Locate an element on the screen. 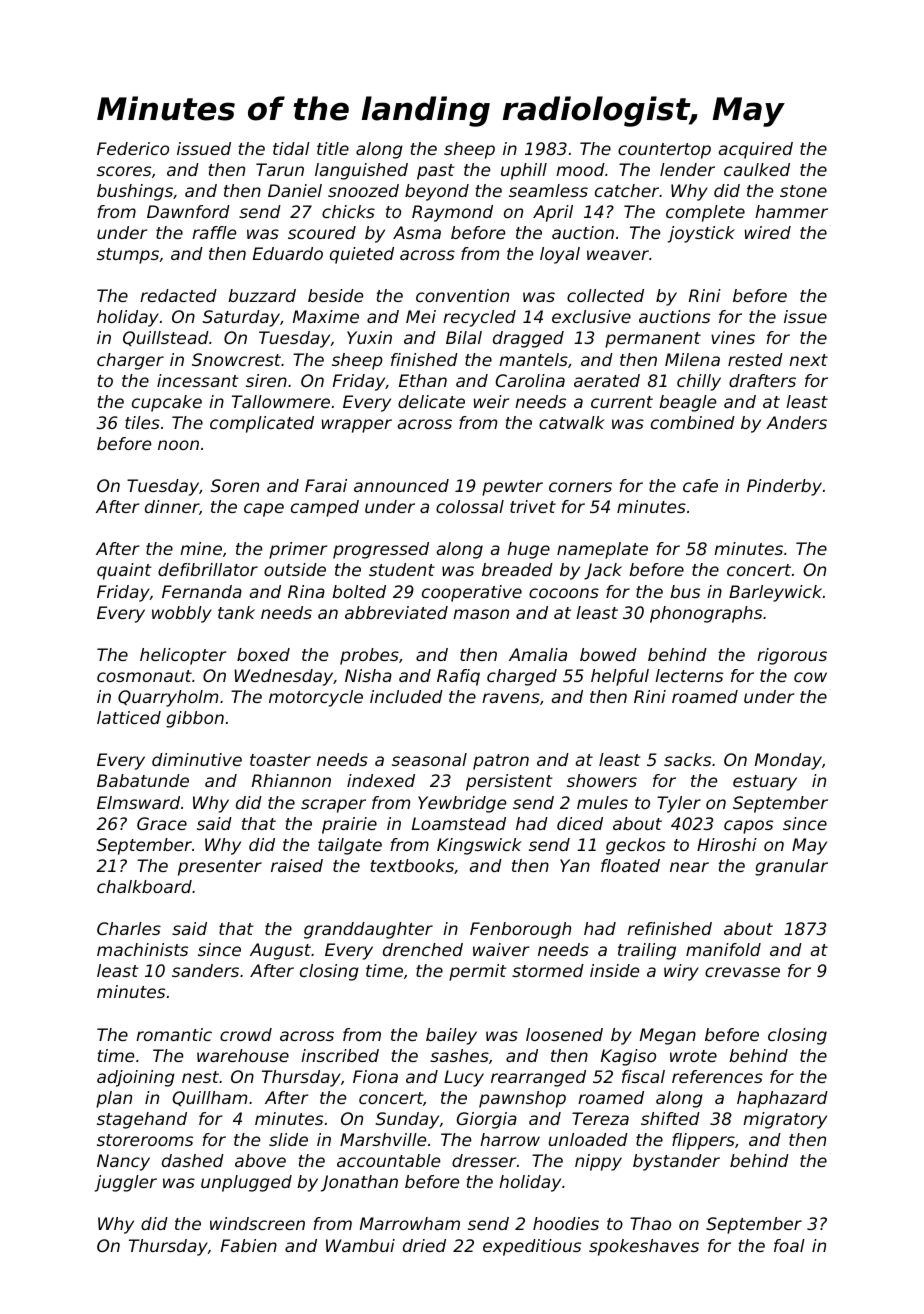  camped is located at coordinates (325, 508).
